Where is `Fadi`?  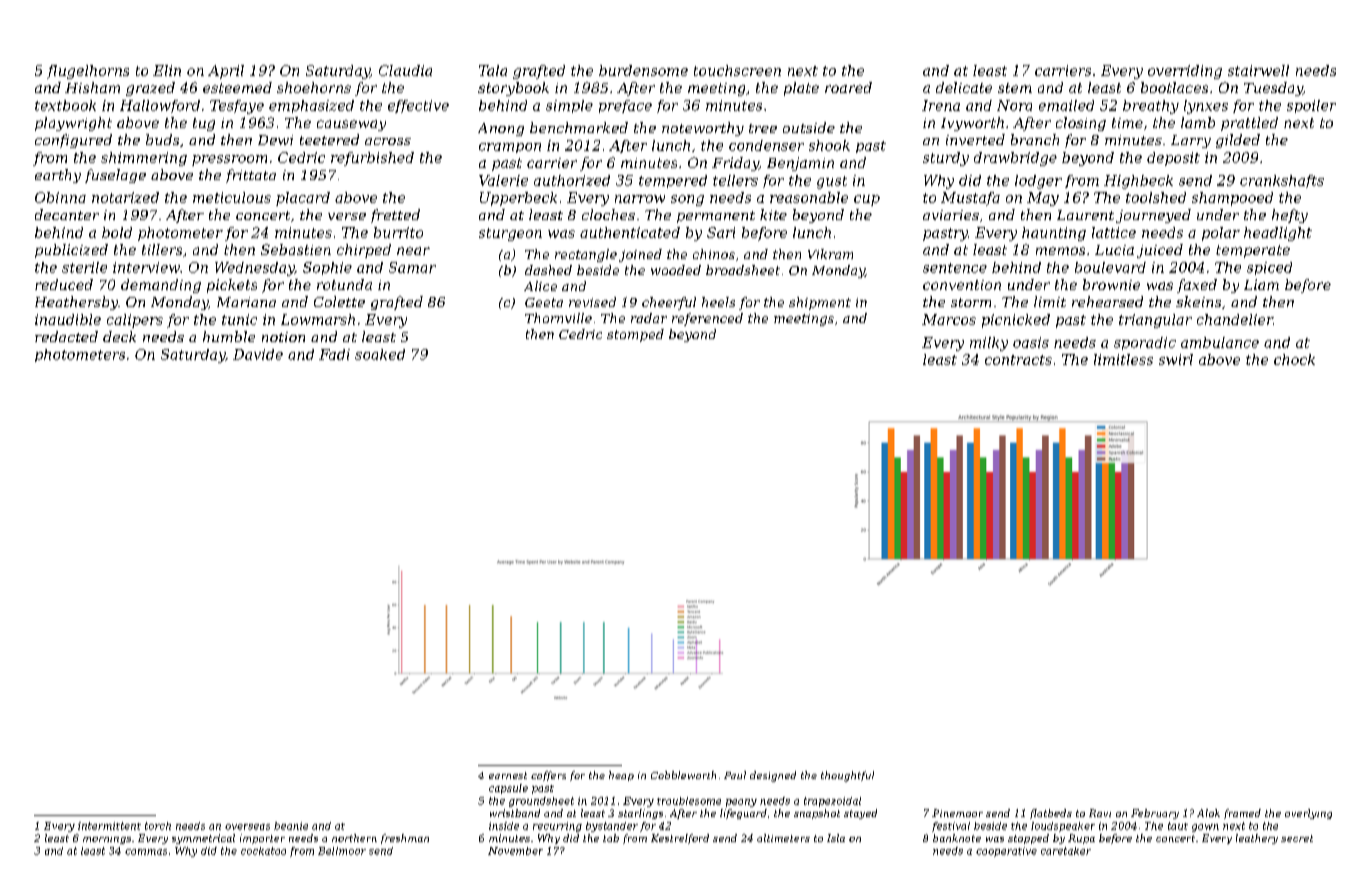
Fadi is located at coordinates (334, 354).
